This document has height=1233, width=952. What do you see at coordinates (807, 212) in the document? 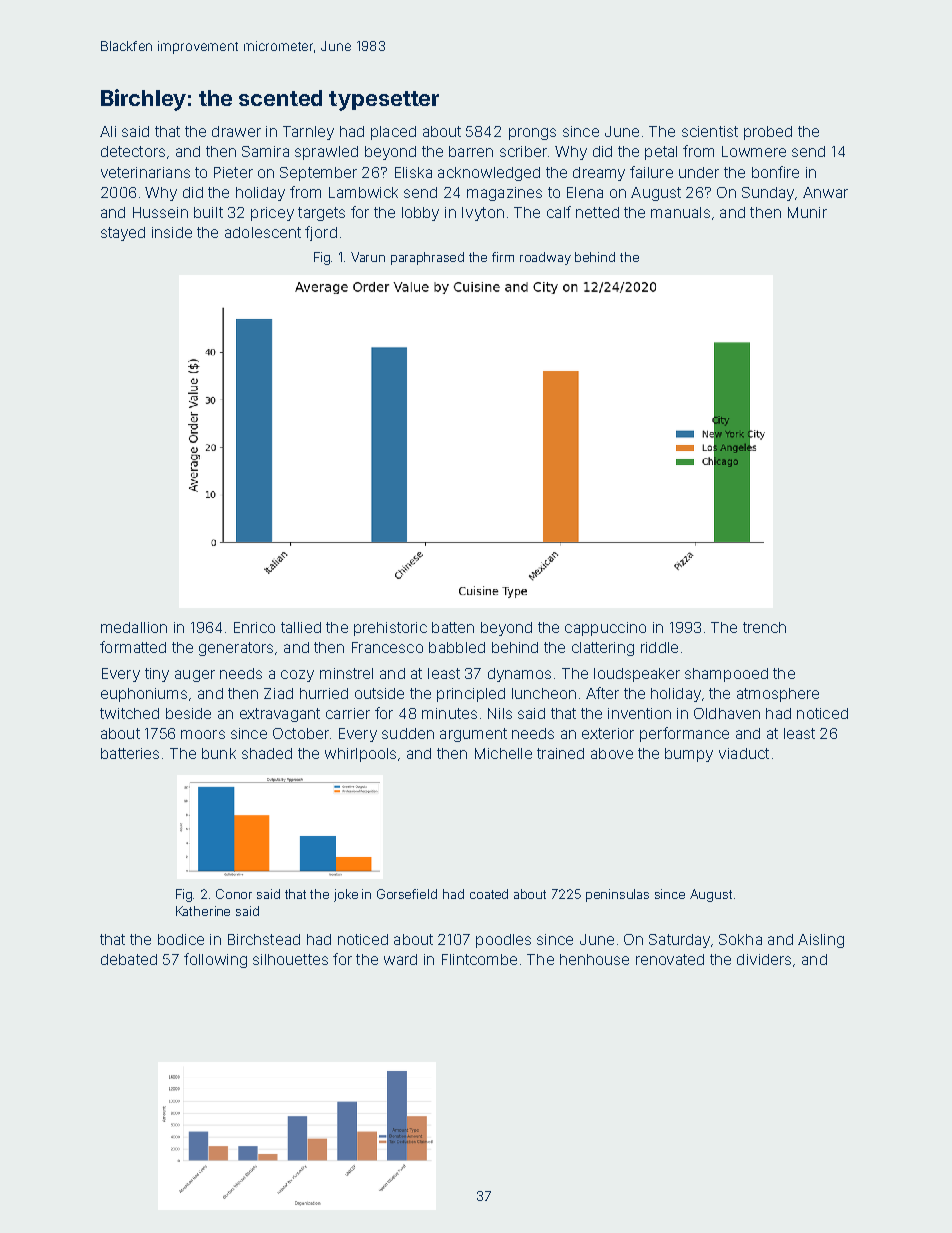
I see `Munir` at bounding box center [807, 212].
